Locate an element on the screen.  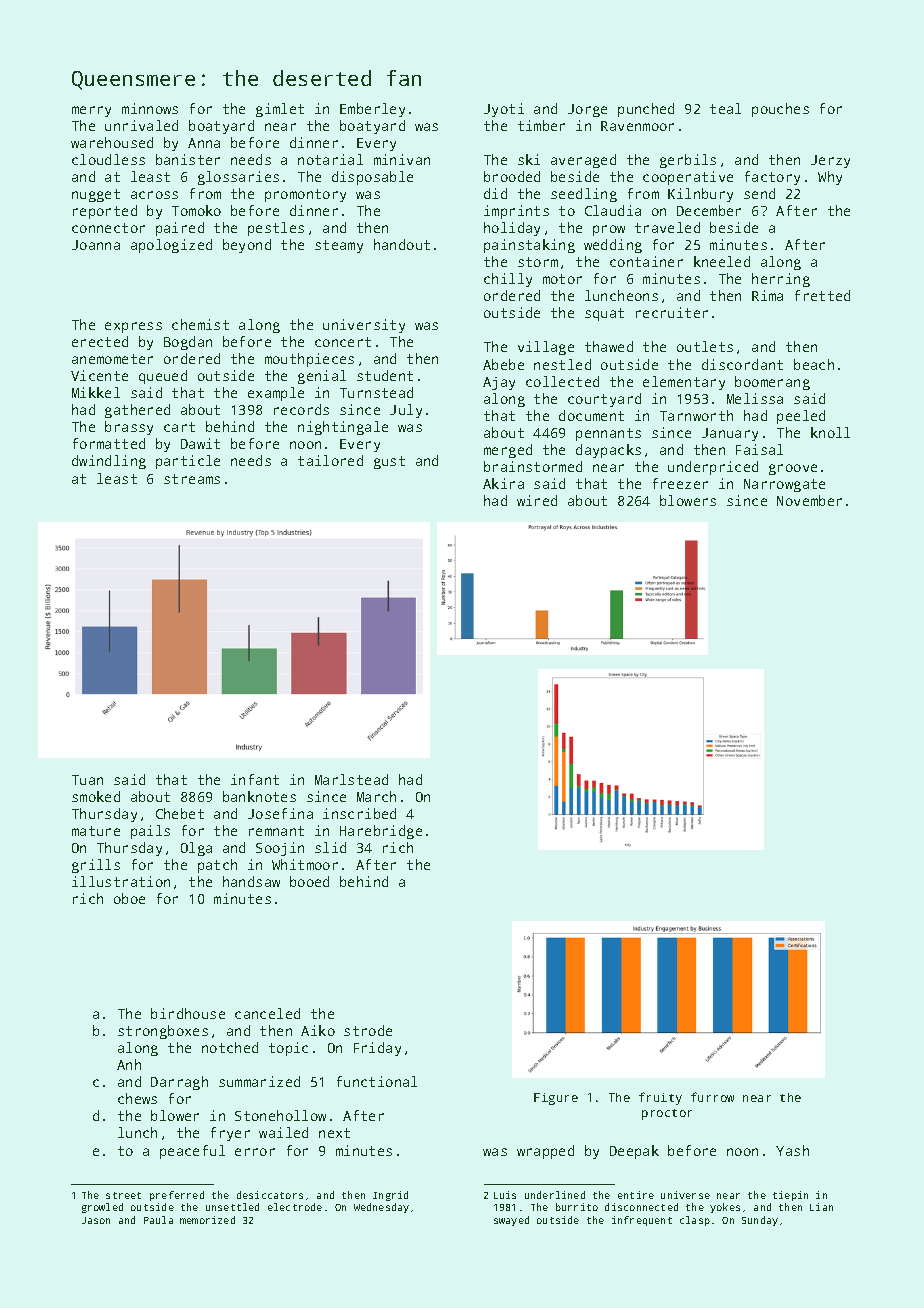
prow is located at coordinates (609, 230).
